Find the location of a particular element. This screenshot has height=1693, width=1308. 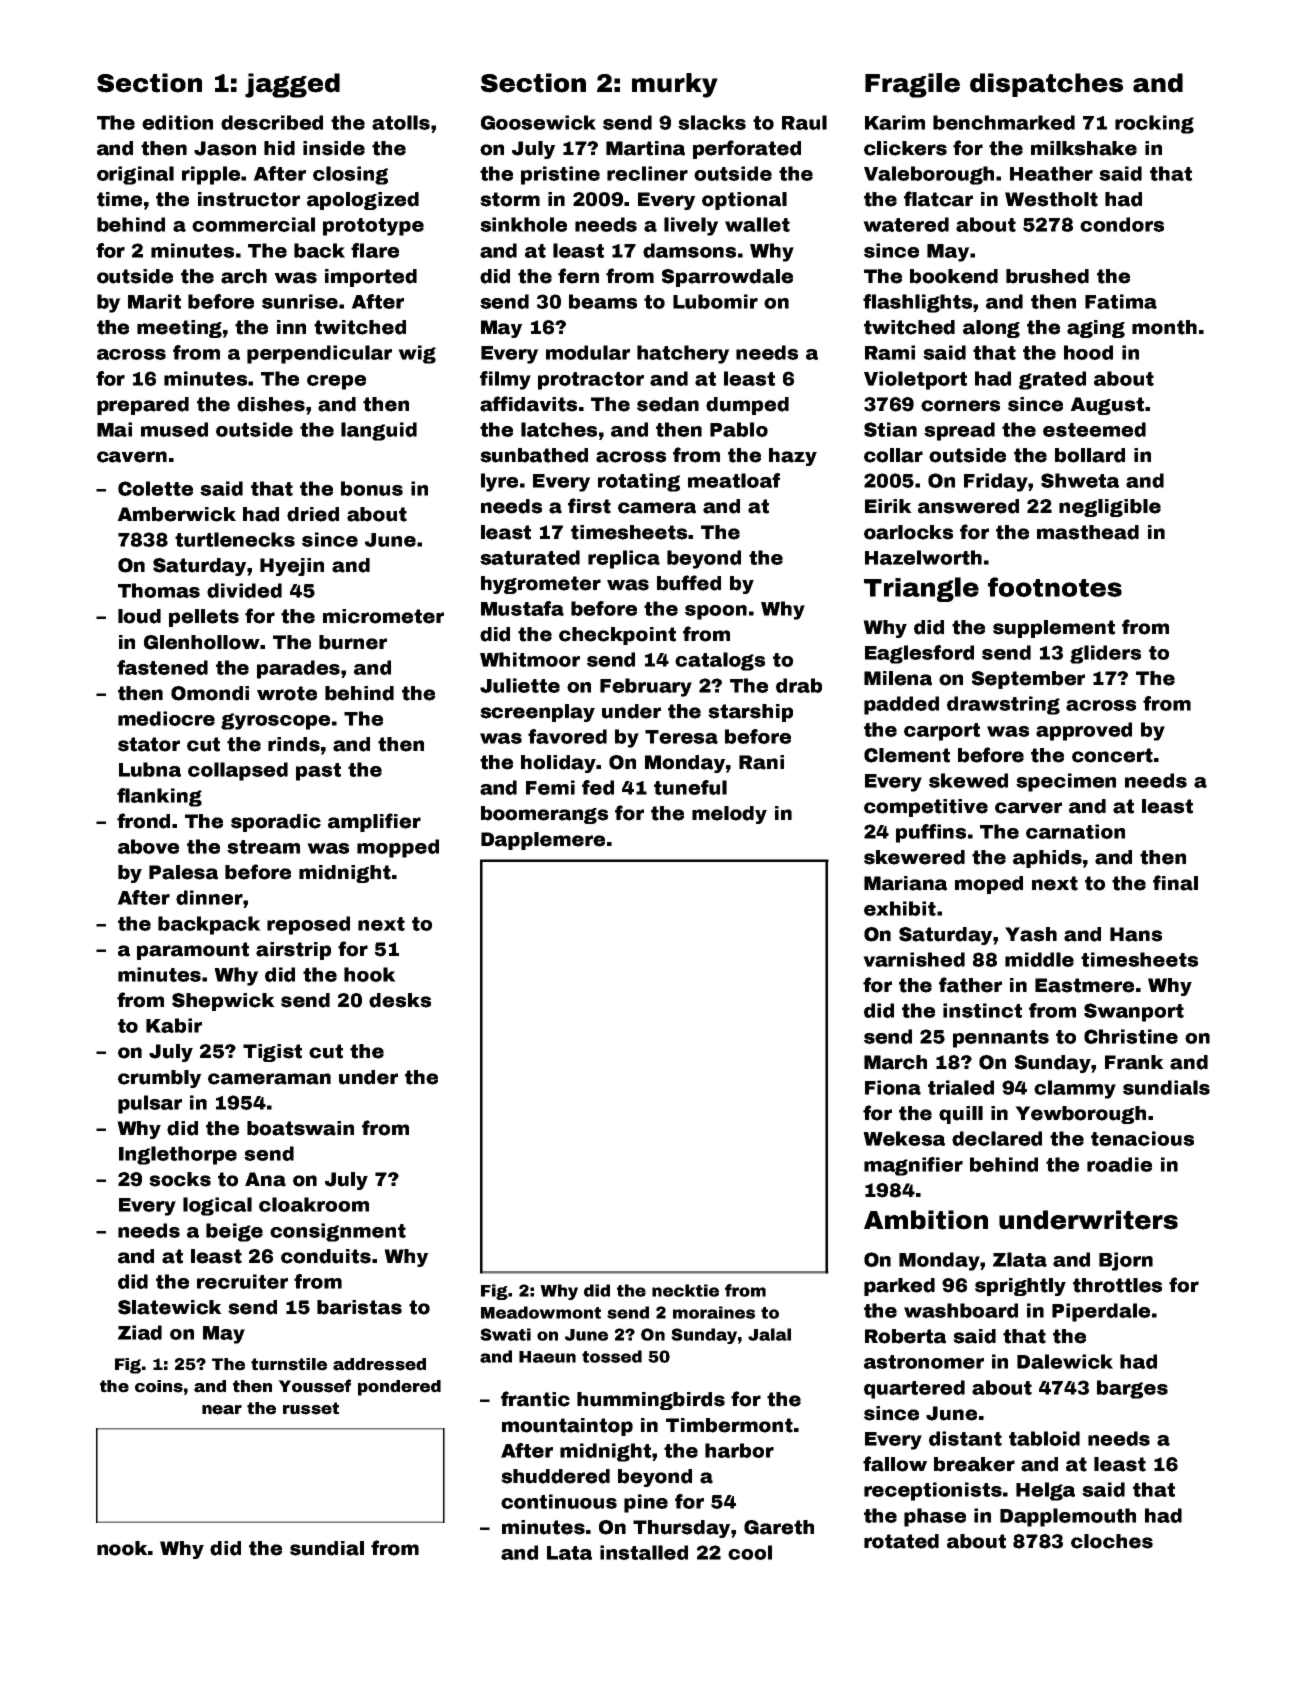

frond is located at coordinates (143, 821).
